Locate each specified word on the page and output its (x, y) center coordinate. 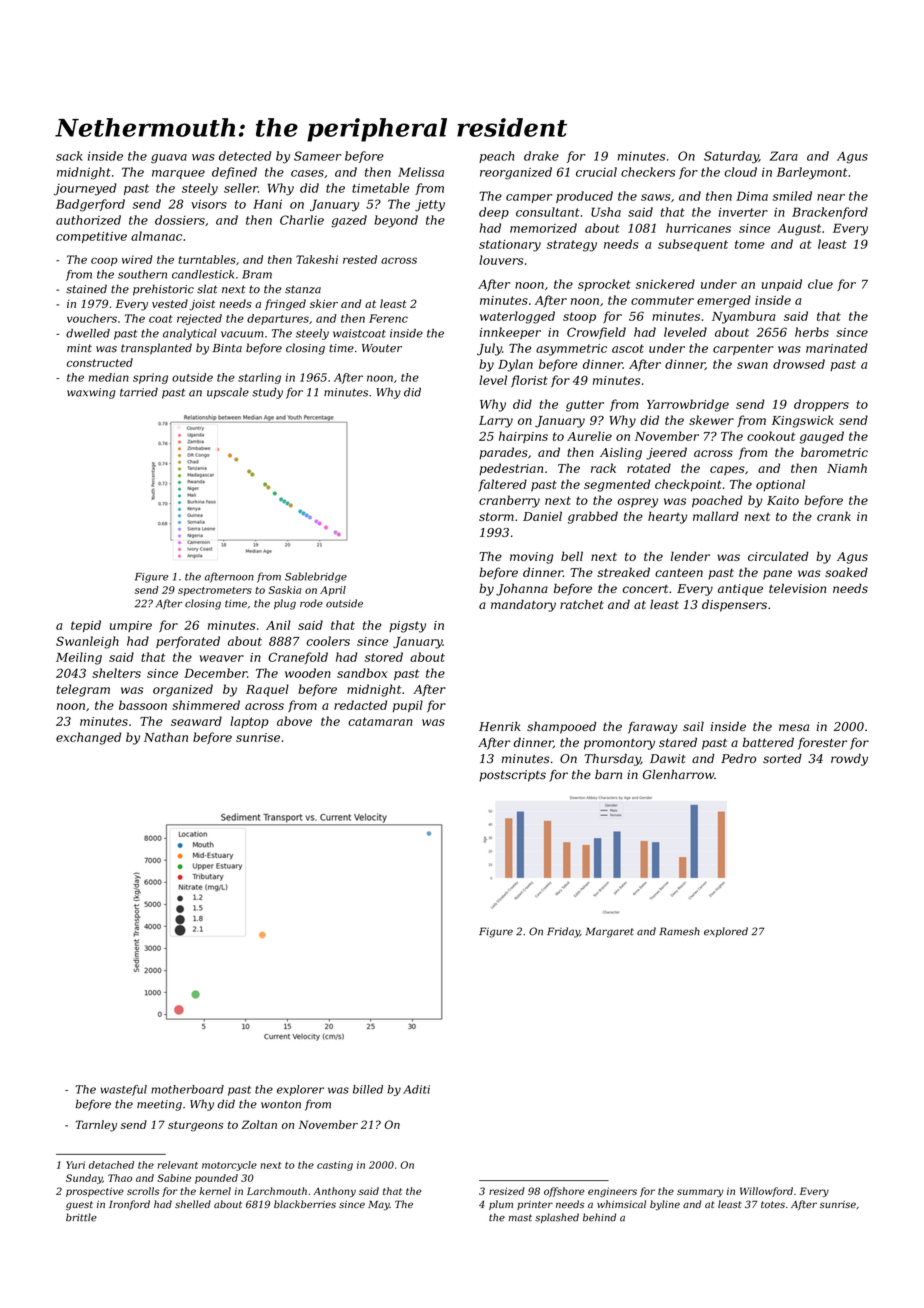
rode (311, 603)
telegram (83, 690)
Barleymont (812, 173)
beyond (396, 221)
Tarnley (96, 1126)
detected (245, 156)
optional (780, 485)
